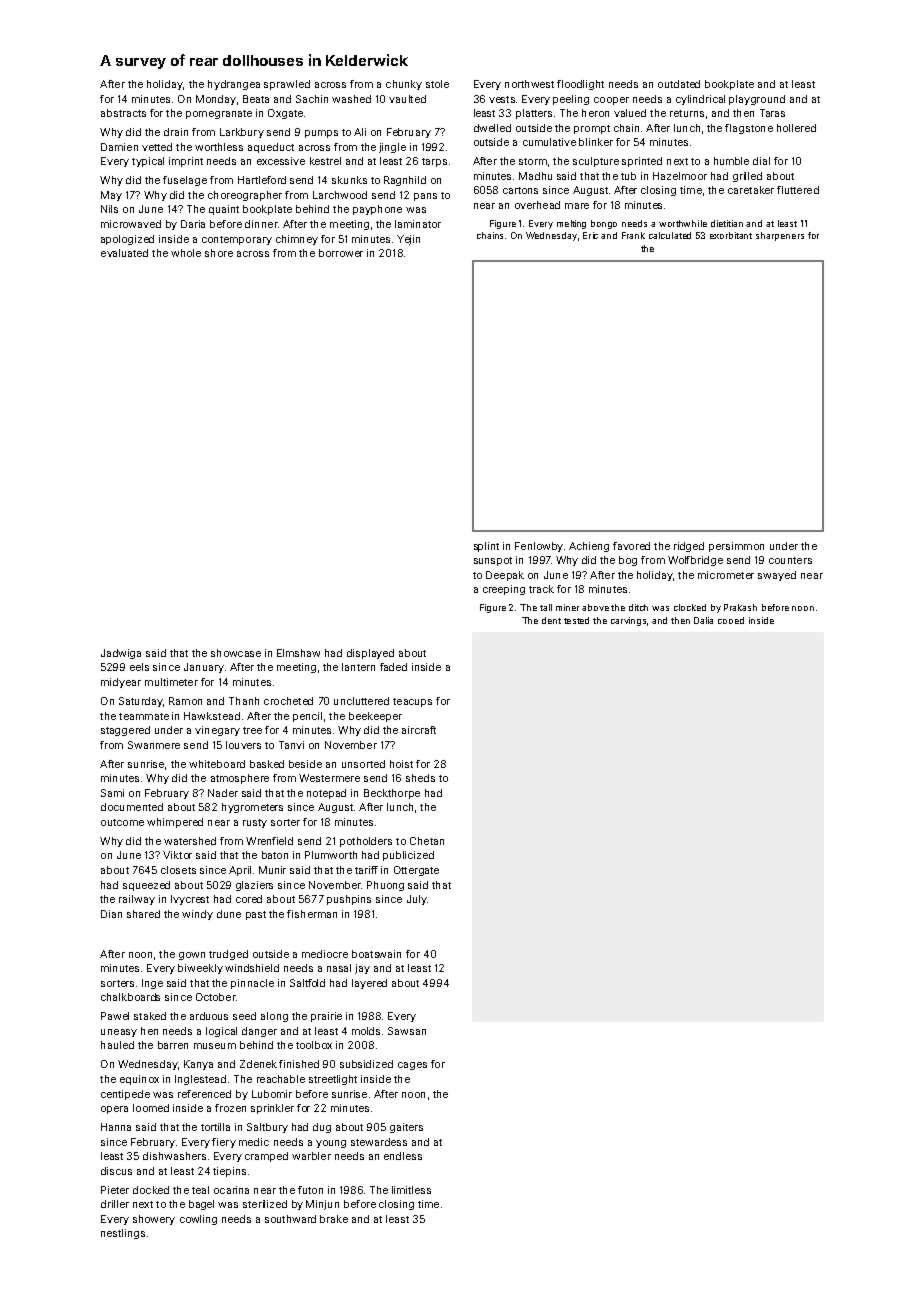 Image resolution: width=924 pixels, height=1308 pixels. Describe the element at coordinates (234, 85) in the screenshot. I see `hydrangea` at that location.
